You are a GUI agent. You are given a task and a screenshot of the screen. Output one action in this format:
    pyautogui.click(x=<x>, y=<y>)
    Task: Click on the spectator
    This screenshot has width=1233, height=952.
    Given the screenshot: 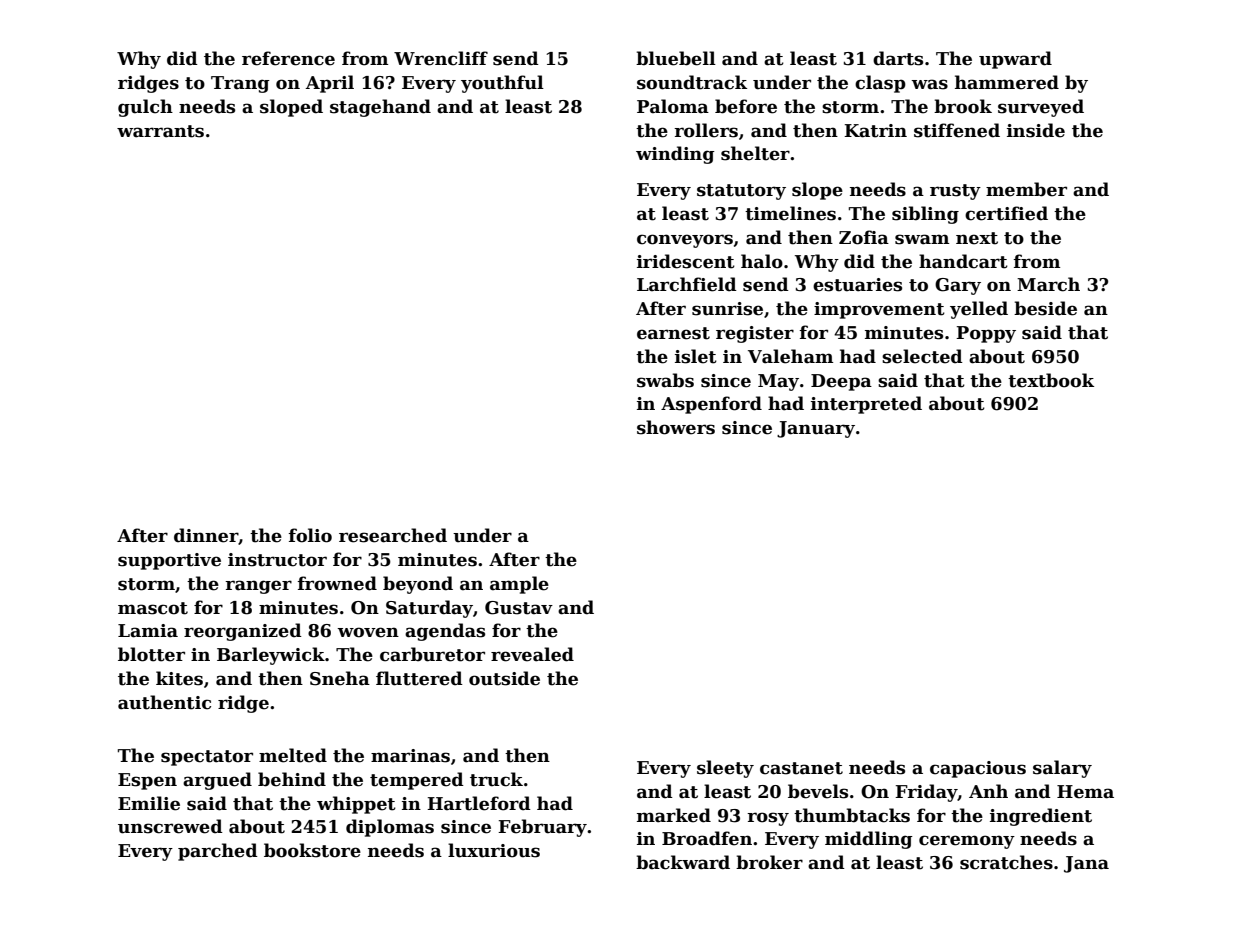 What is the action you would take?
    pyautogui.click(x=207, y=758)
